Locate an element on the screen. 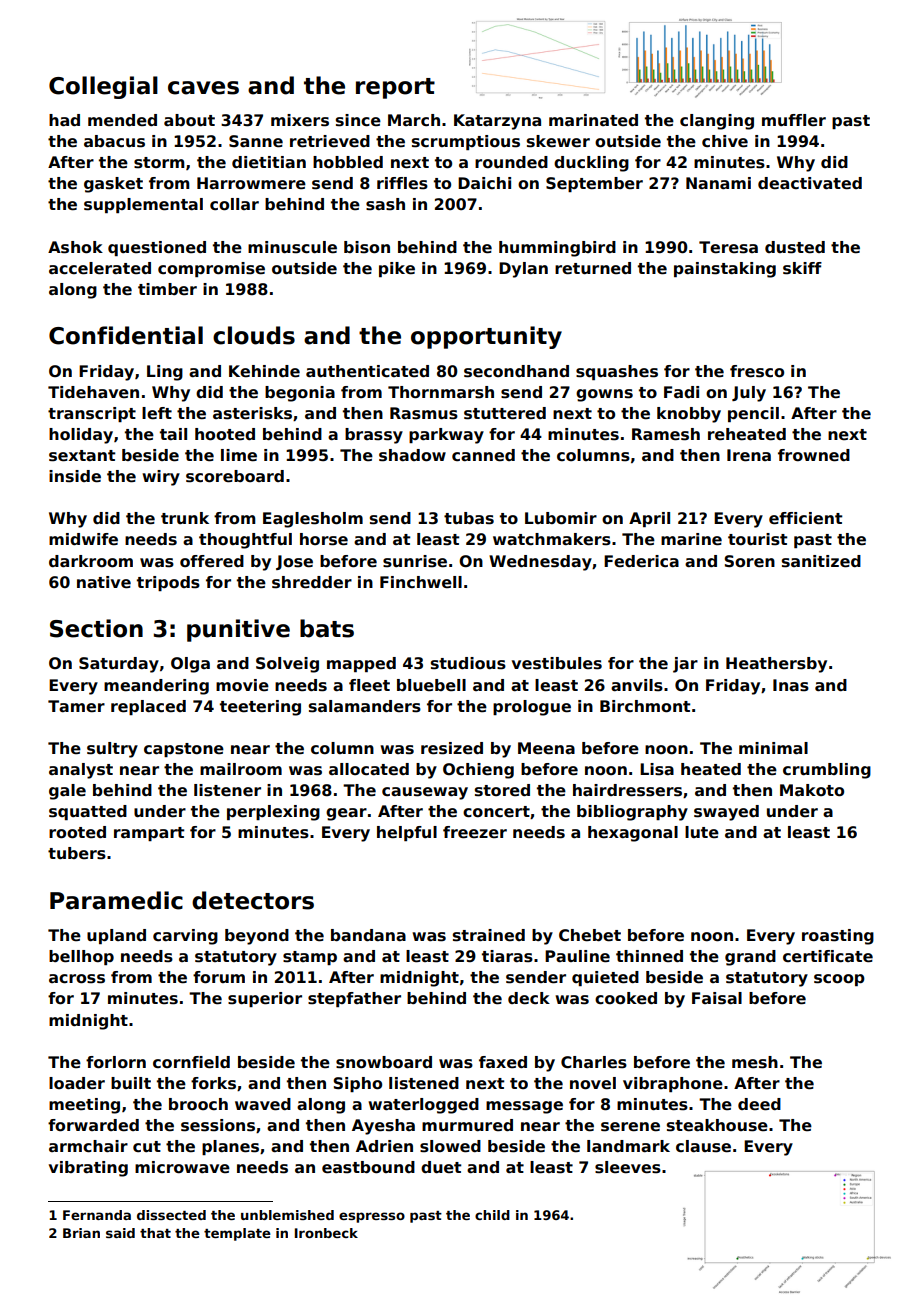 The height and width of the screenshot is (1314, 924). Lubomir is located at coordinates (561, 518).
